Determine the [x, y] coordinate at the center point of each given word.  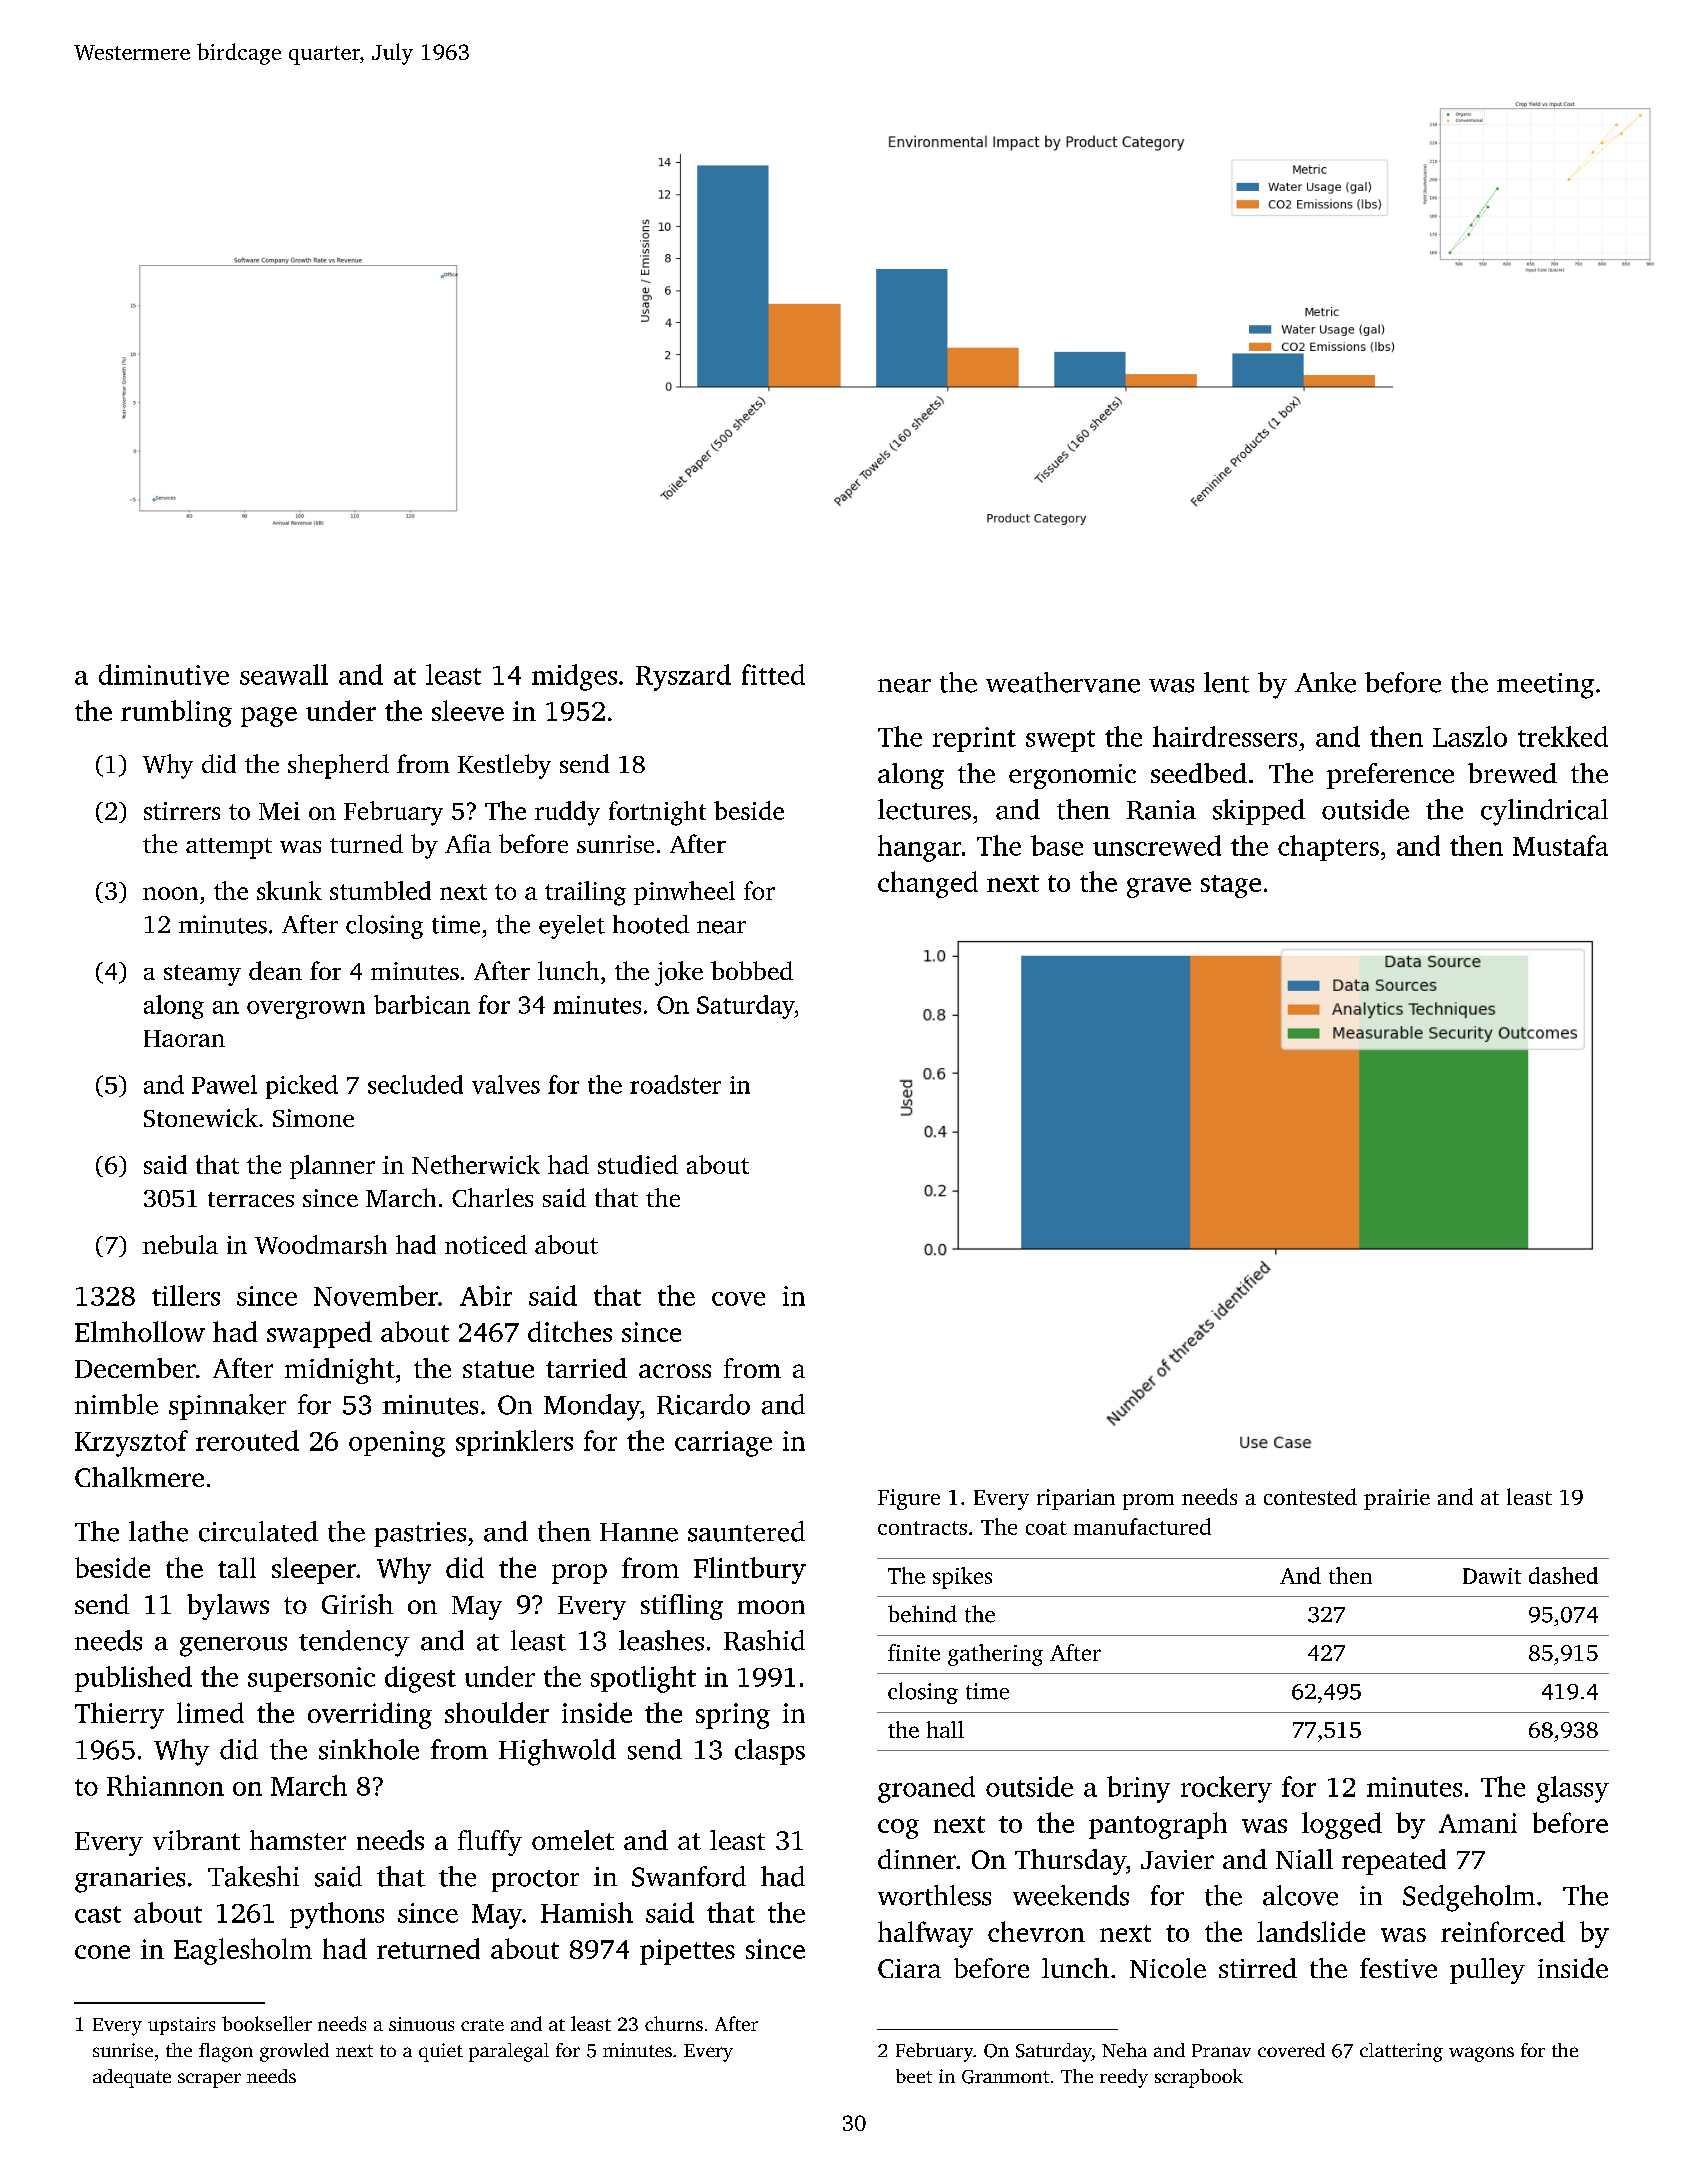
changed [928, 884]
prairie [1397, 1499]
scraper [209, 2080]
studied [638, 1164]
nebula [180, 1244]
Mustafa [1560, 845]
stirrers [182, 811]
